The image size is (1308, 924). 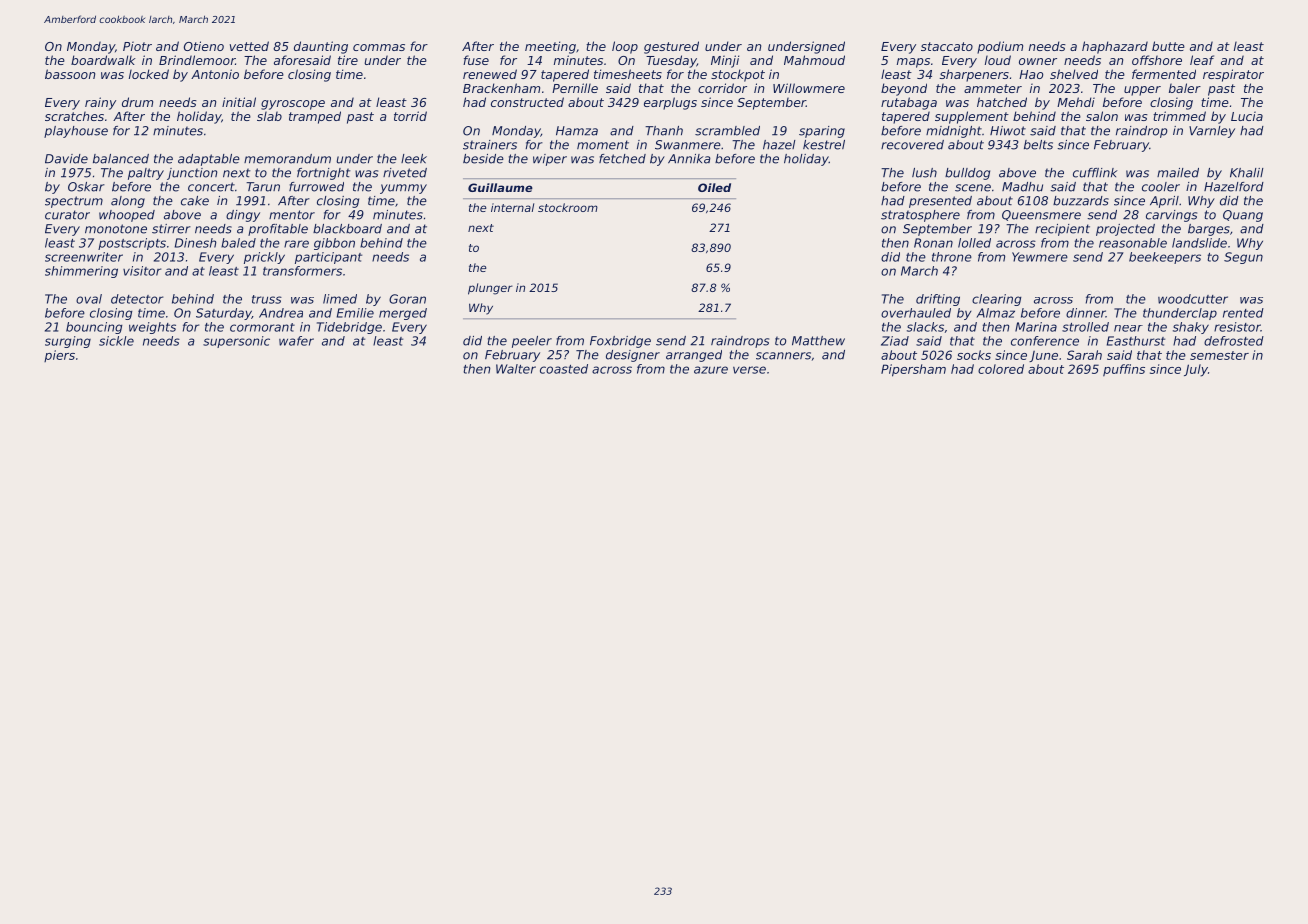 I want to click on Piotr, so click(x=137, y=46).
